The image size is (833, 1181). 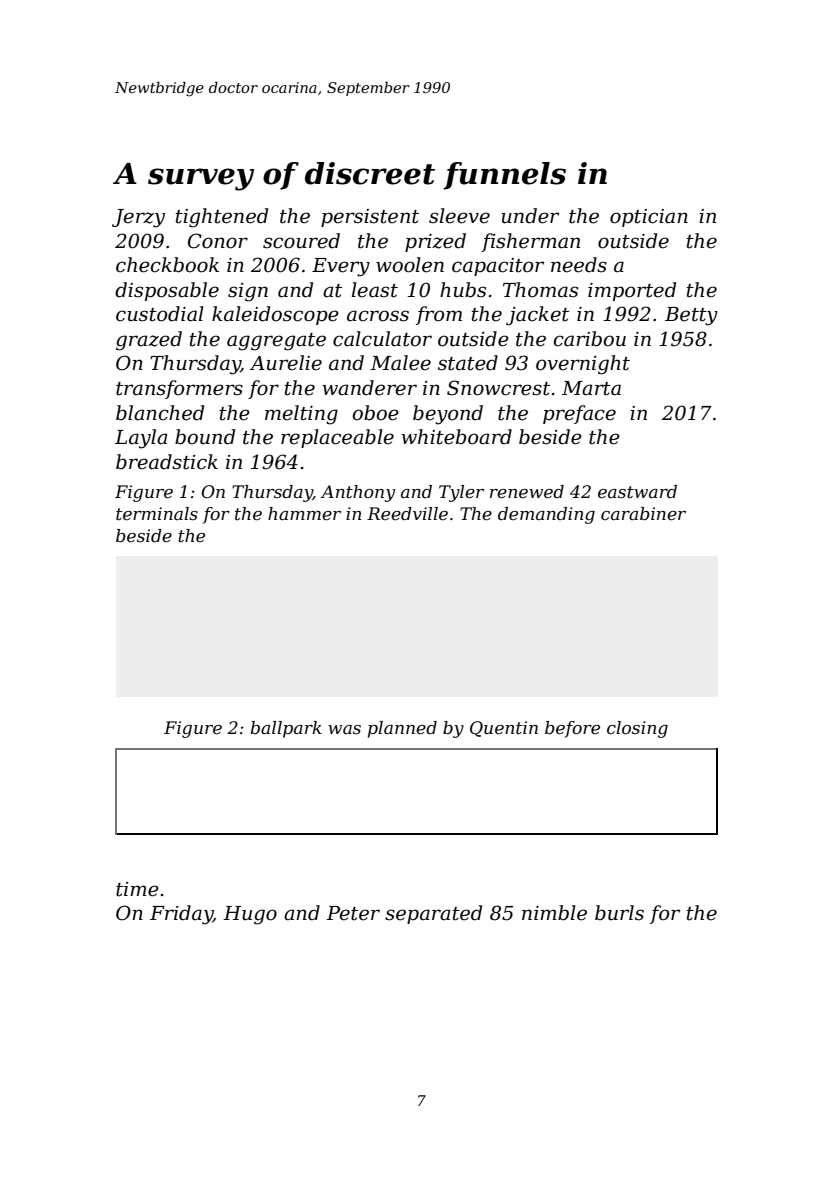 What do you see at coordinates (138, 218) in the image?
I see `Jerzy` at bounding box center [138, 218].
